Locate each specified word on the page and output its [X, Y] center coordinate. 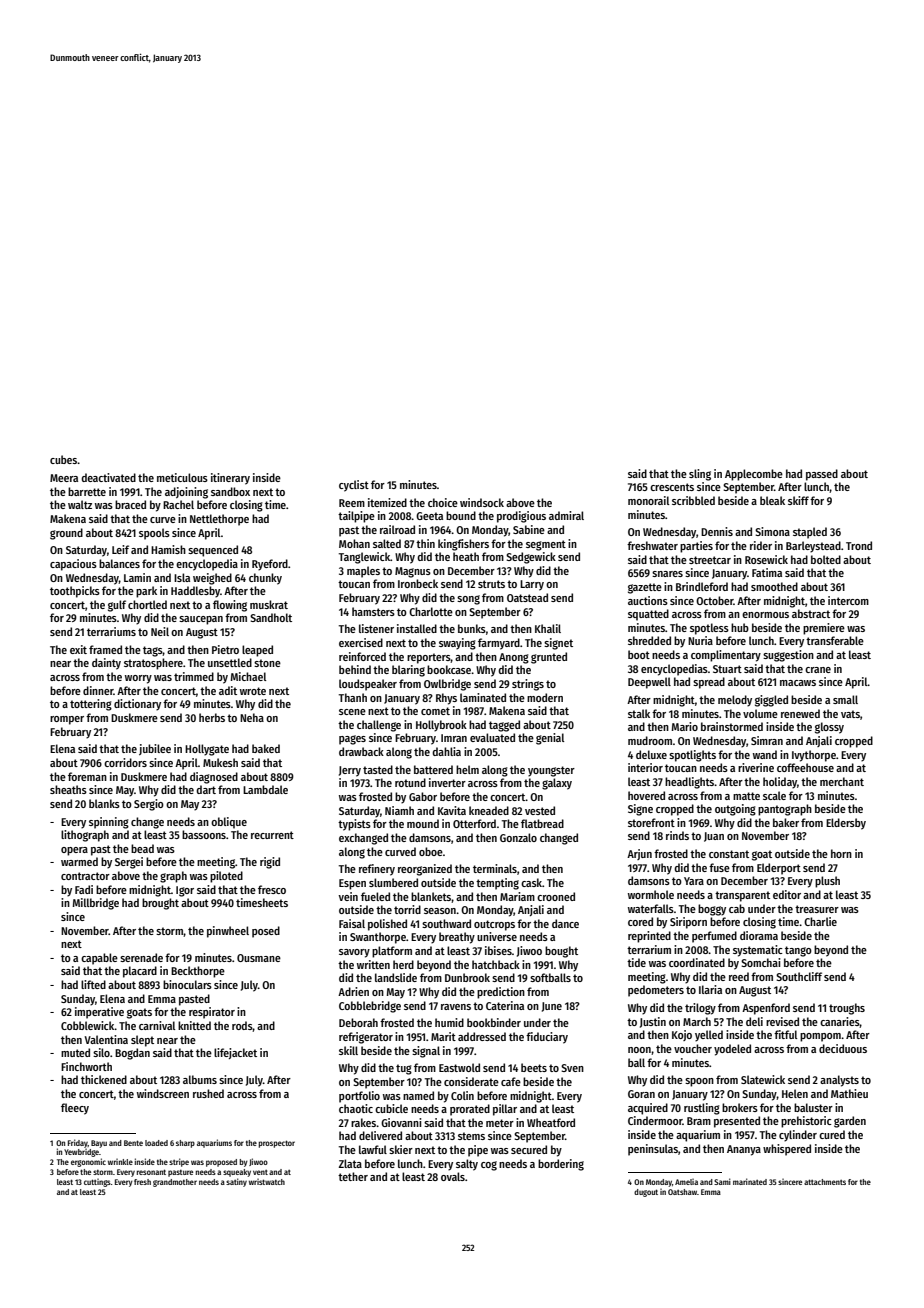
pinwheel [228, 932]
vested [540, 810]
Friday [78, 1143]
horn [841, 853]
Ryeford [270, 565]
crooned [556, 896]
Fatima [767, 572]
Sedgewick [531, 558]
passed [822, 475]
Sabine [529, 529]
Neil [160, 631]
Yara [694, 881]
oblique [229, 823]
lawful [373, 1149]
